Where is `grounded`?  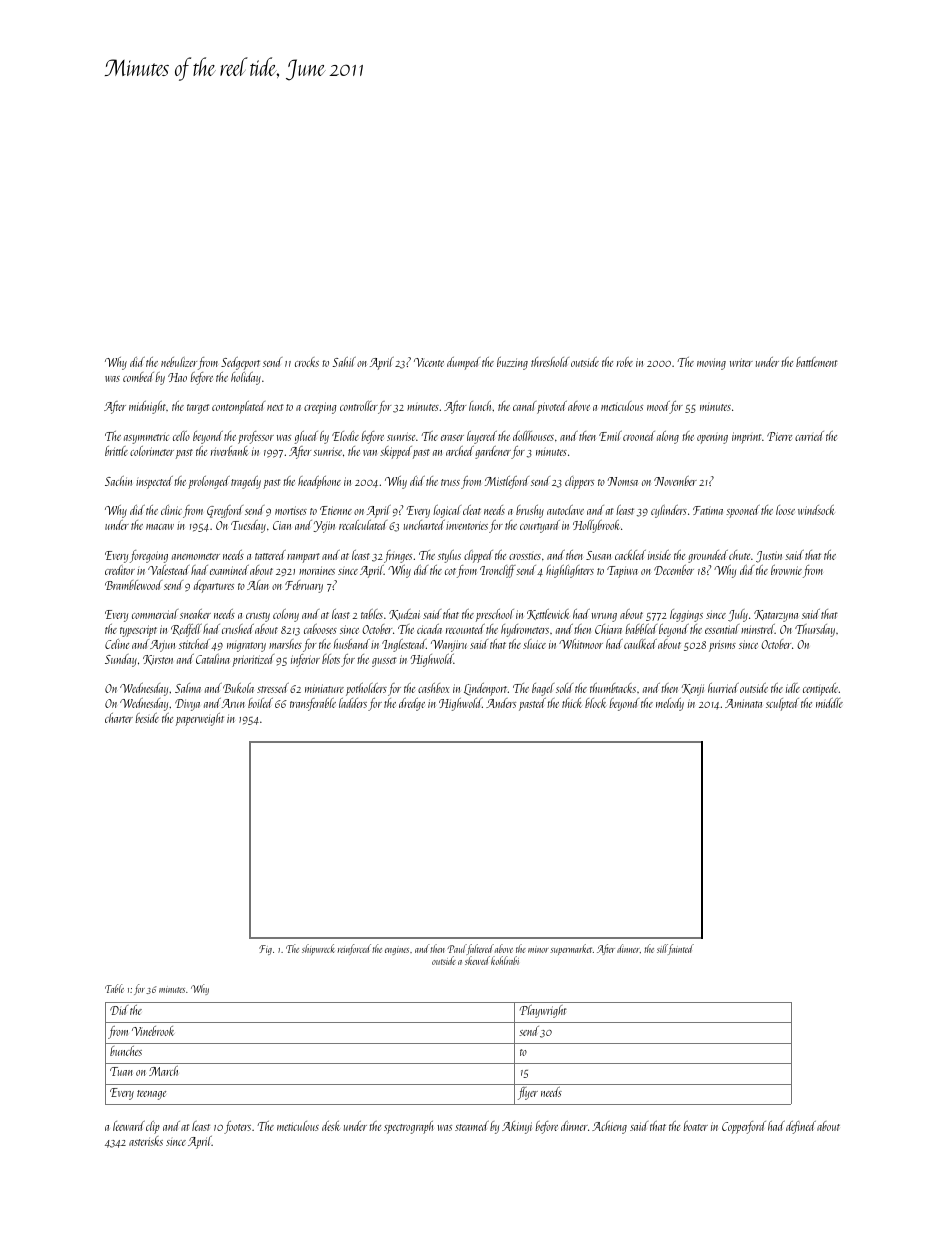
grounded is located at coordinates (708, 556).
